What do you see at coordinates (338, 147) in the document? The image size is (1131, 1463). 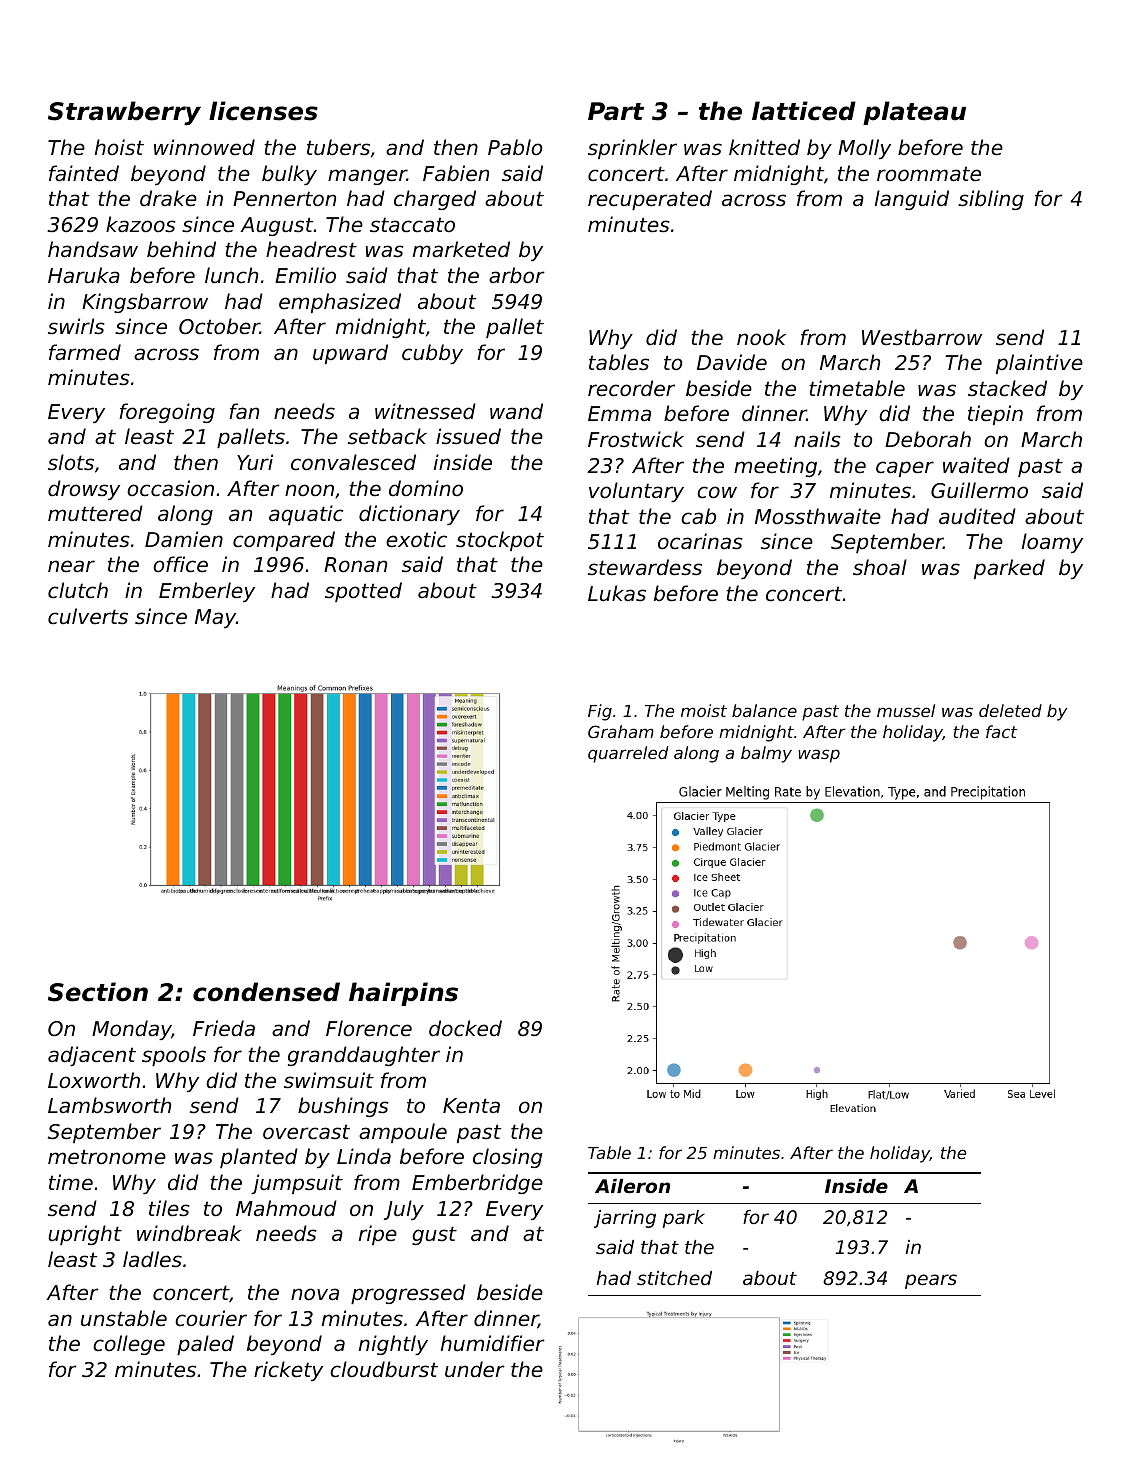 I see `tubers` at bounding box center [338, 147].
